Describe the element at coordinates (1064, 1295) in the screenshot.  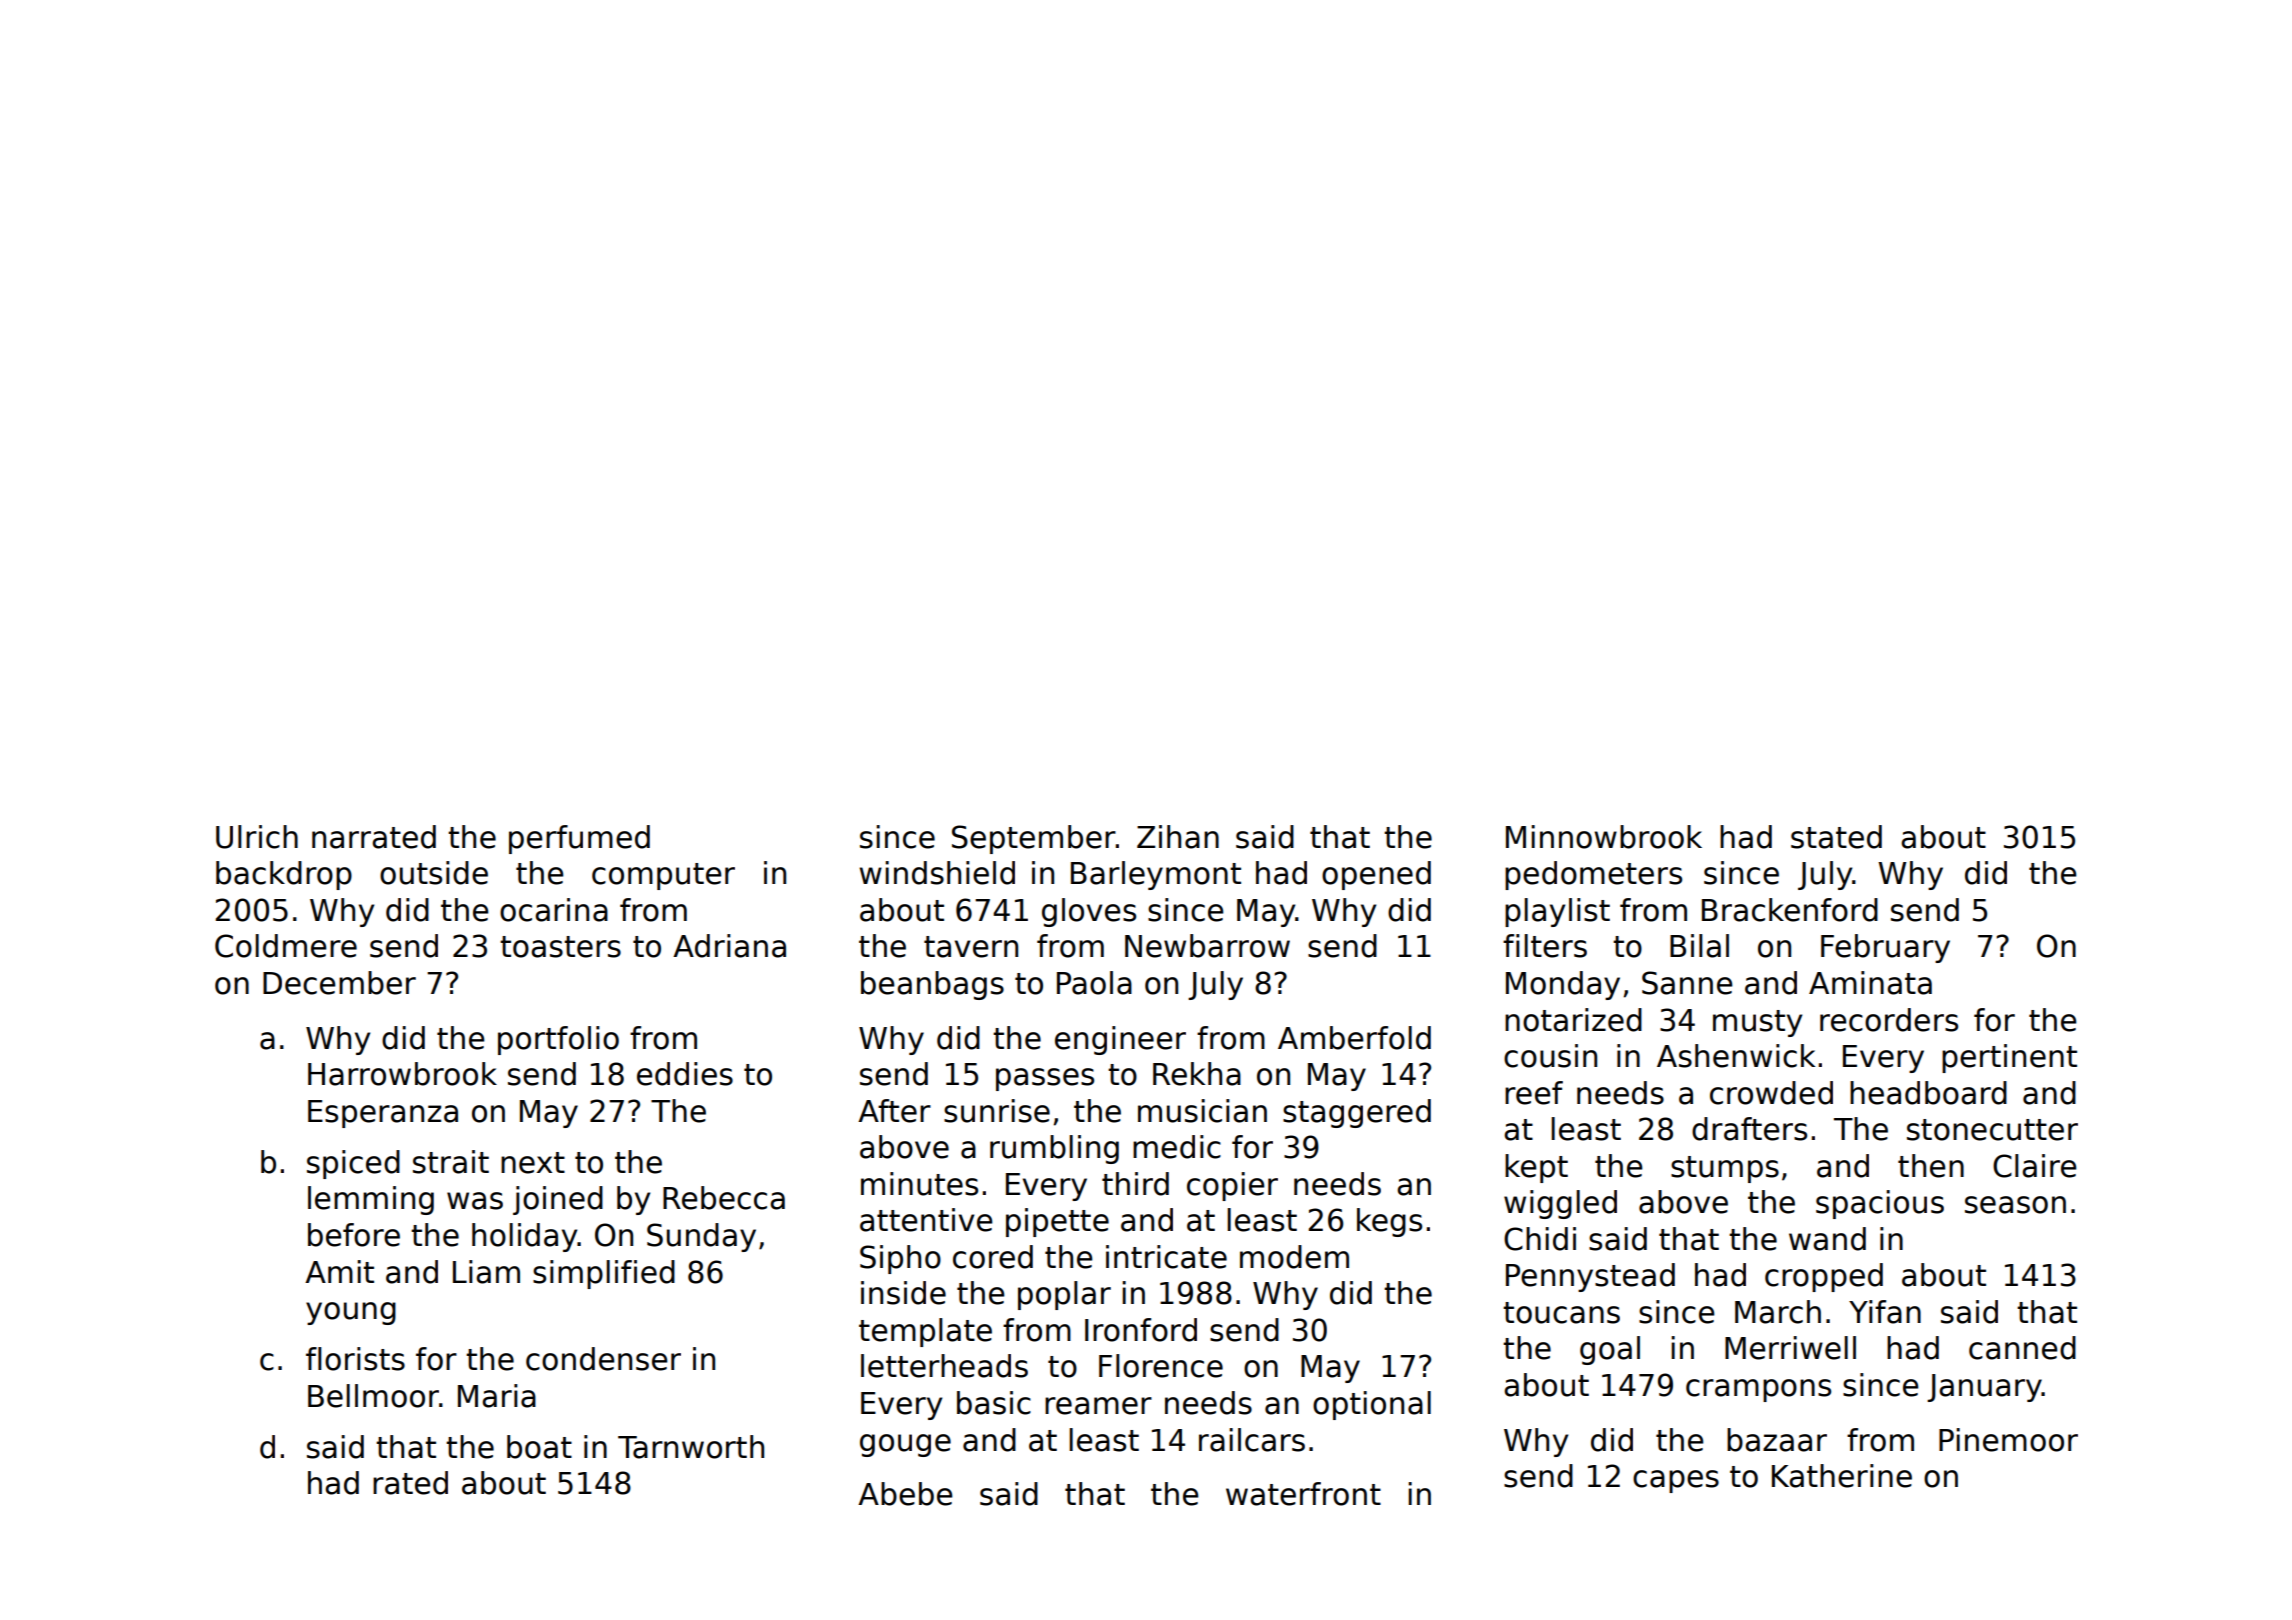
I see `poplar` at that location.
